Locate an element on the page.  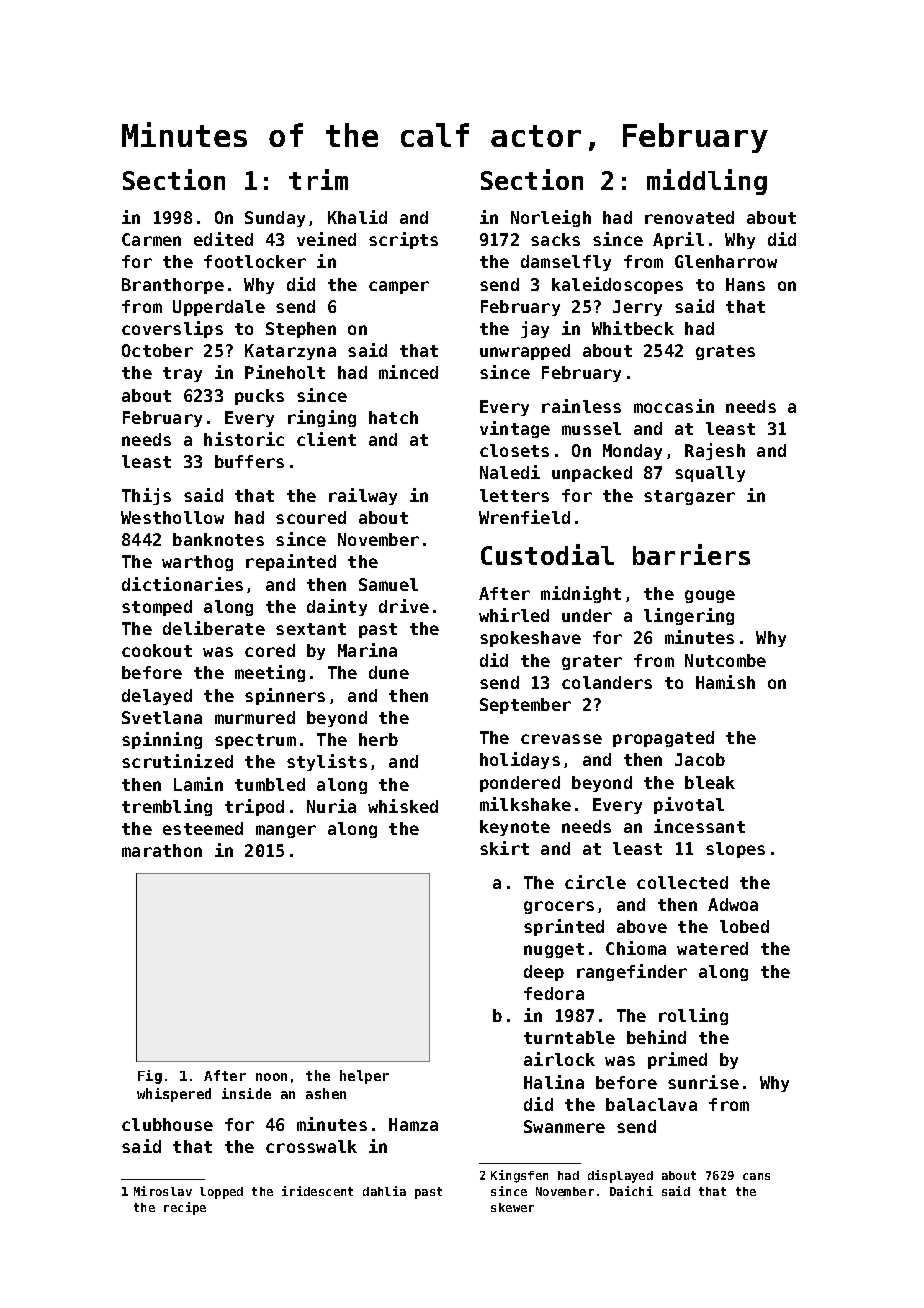
cans is located at coordinates (756, 1176).
